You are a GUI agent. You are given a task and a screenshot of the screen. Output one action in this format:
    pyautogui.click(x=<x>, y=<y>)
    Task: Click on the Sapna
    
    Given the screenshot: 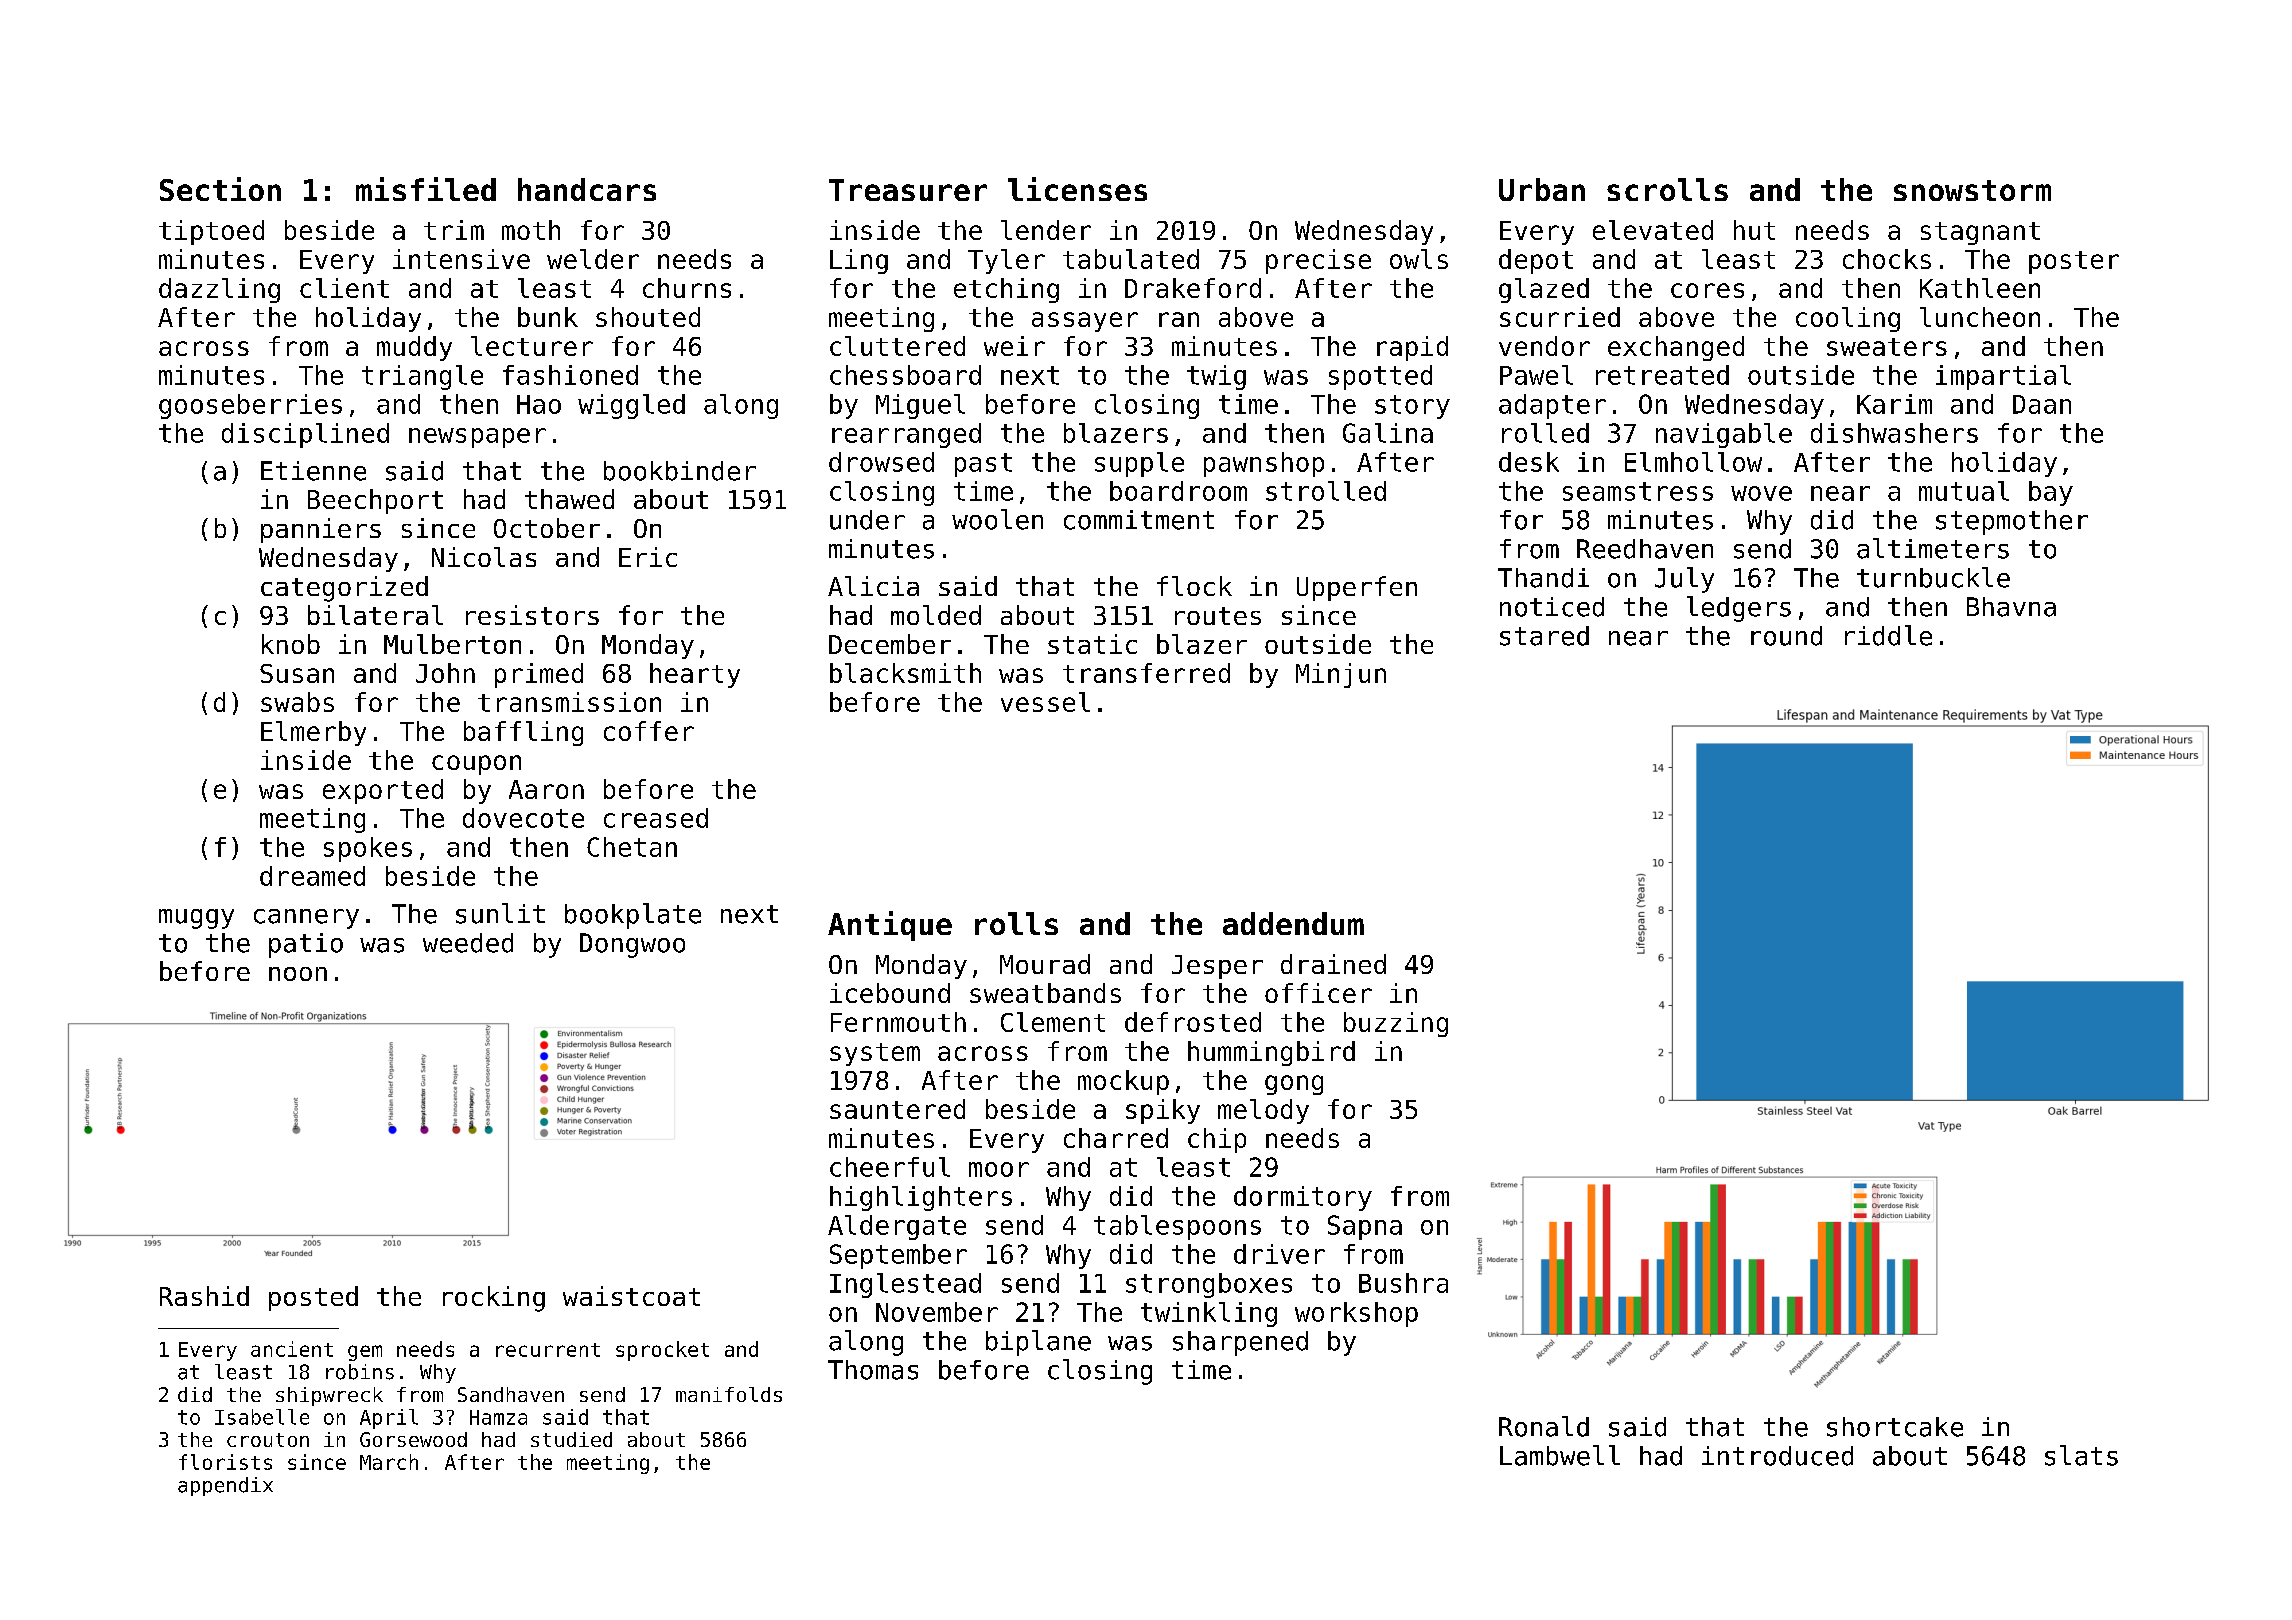 What is the action you would take?
    pyautogui.click(x=1365, y=1227)
